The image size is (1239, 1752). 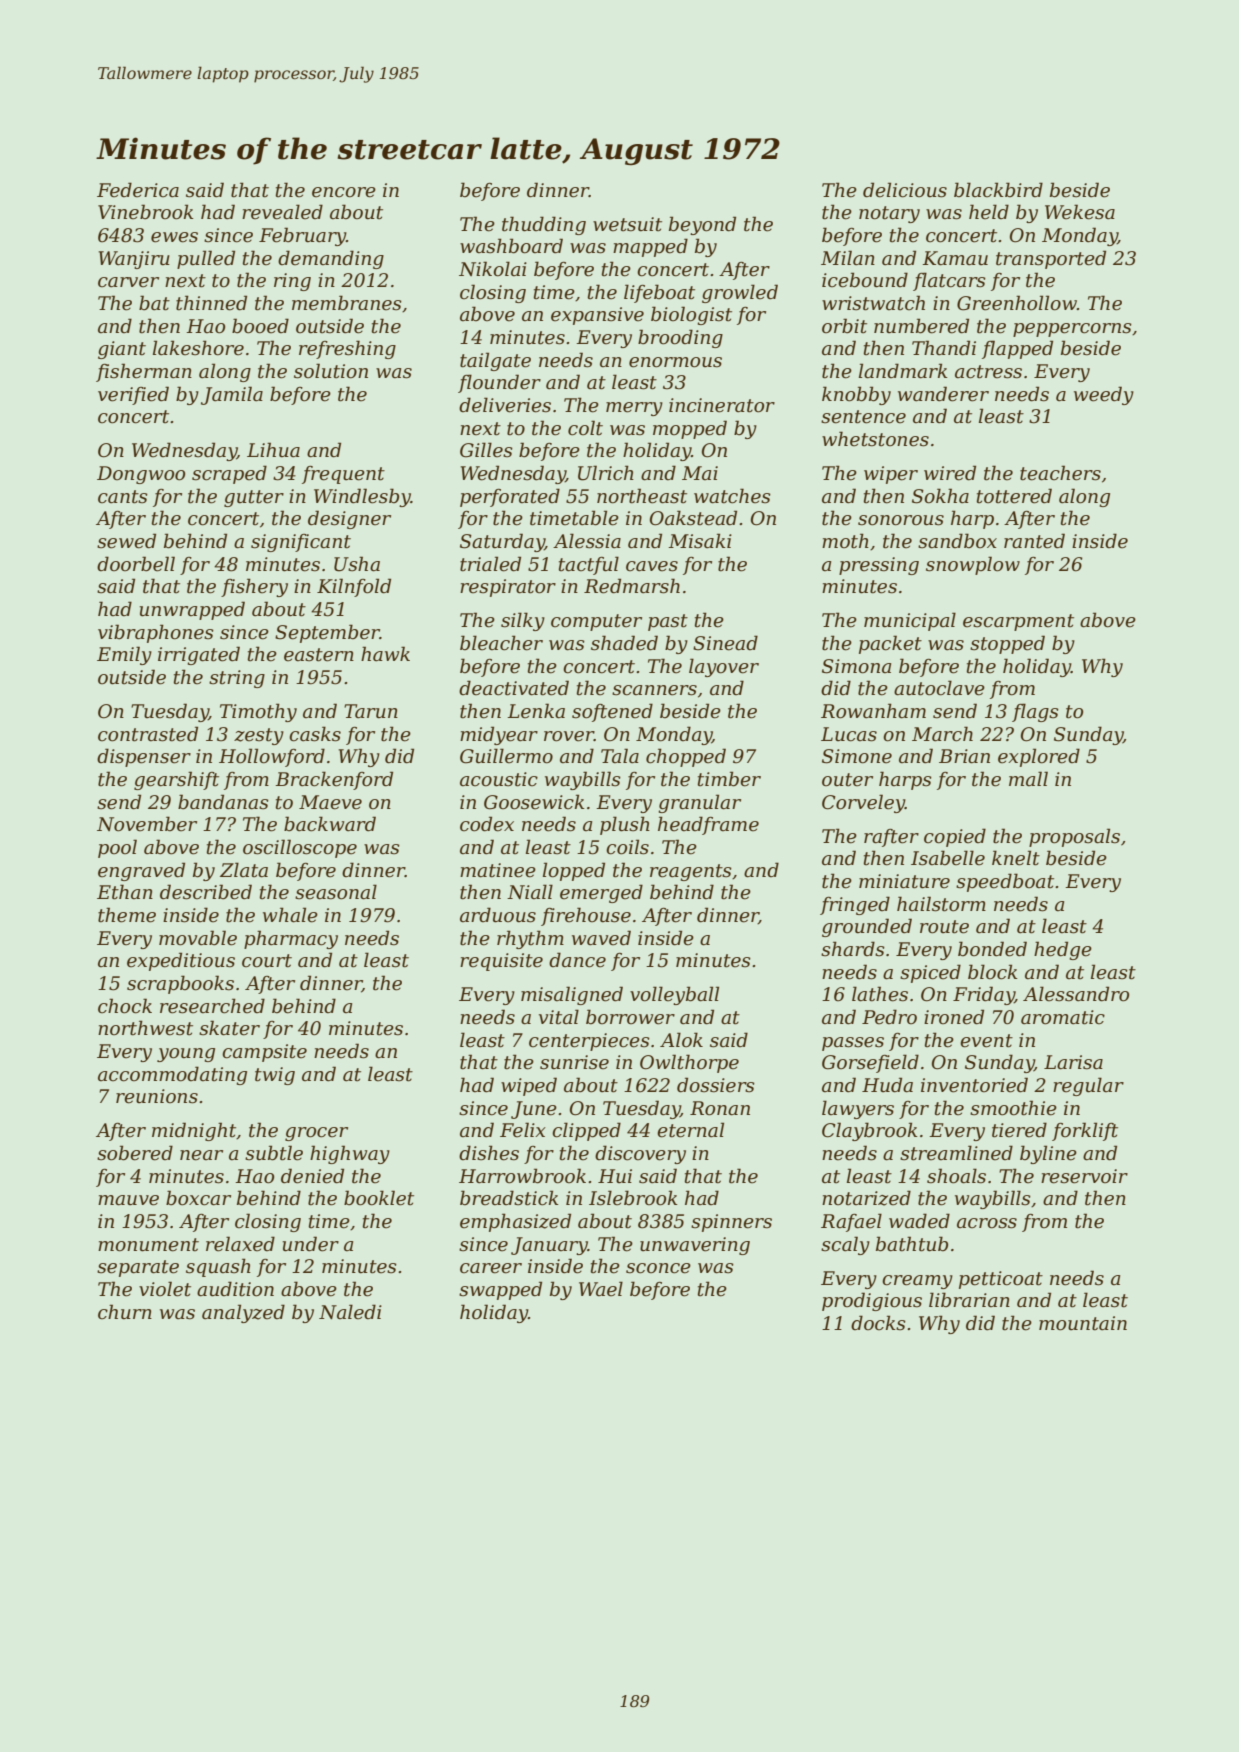 I want to click on watches, so click(x=732, y=496).
